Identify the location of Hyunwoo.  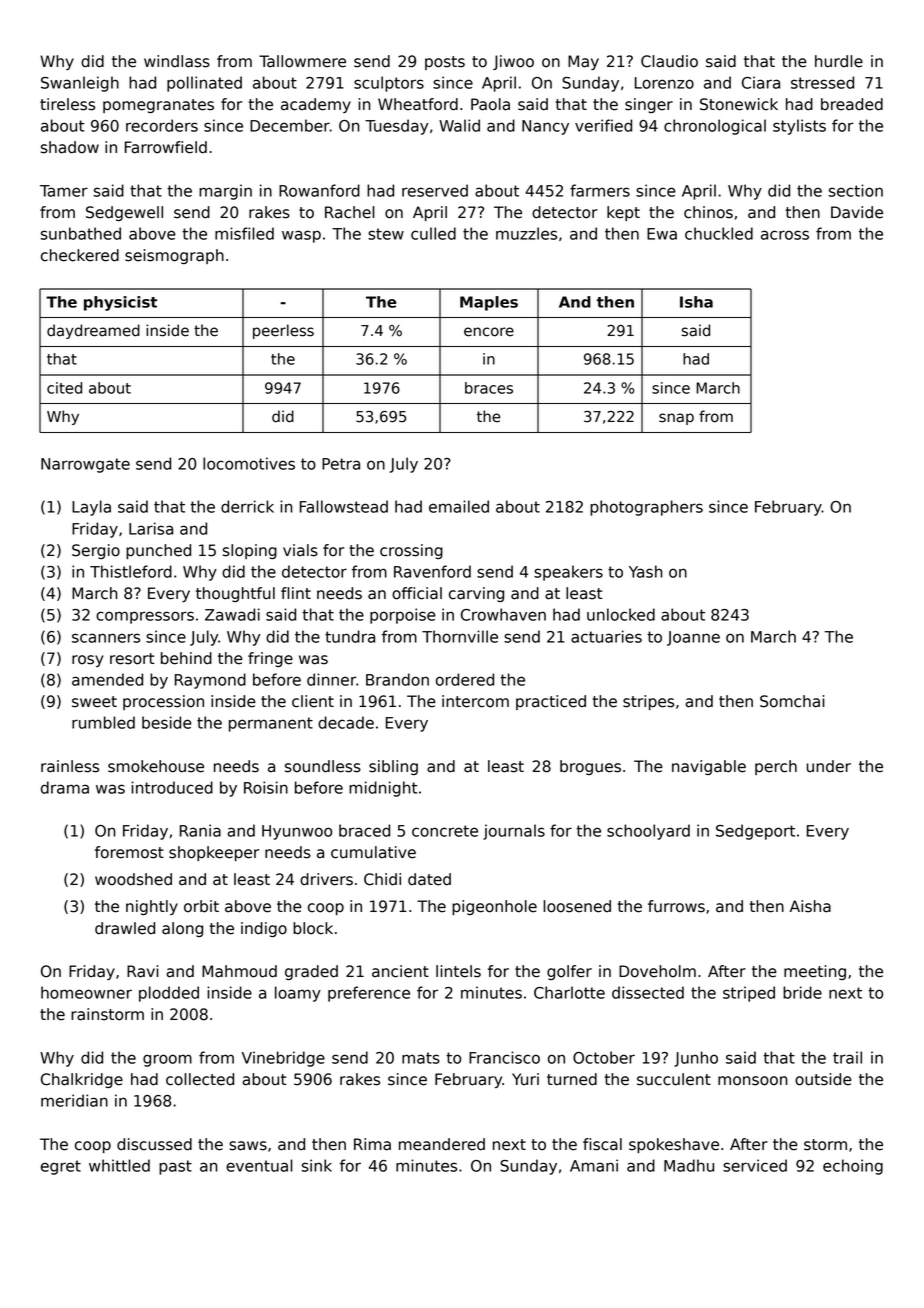
(297, 832).
